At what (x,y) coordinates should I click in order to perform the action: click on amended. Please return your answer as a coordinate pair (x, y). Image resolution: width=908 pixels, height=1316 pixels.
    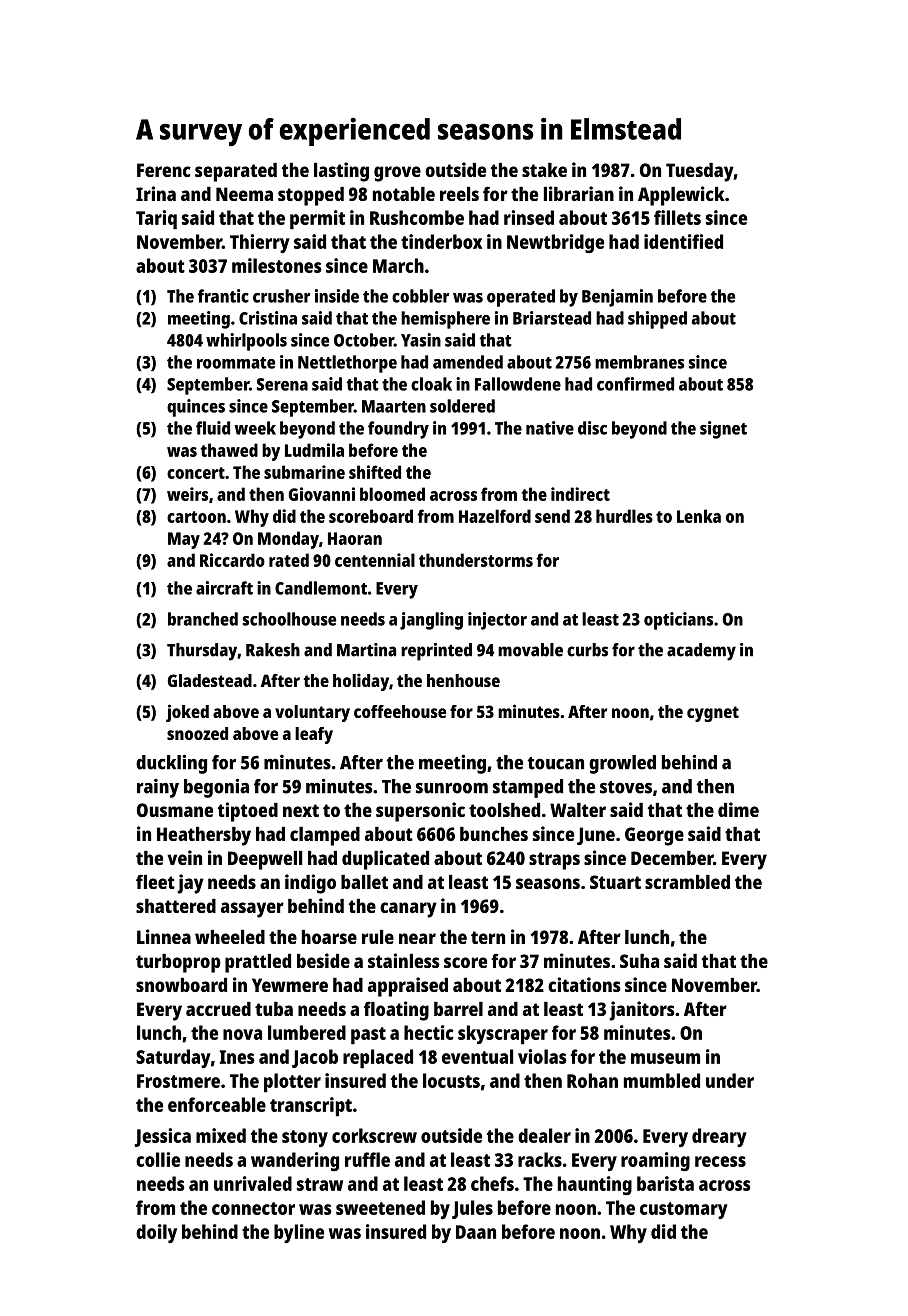
    Looking at the image, I should click on (468, 362).
